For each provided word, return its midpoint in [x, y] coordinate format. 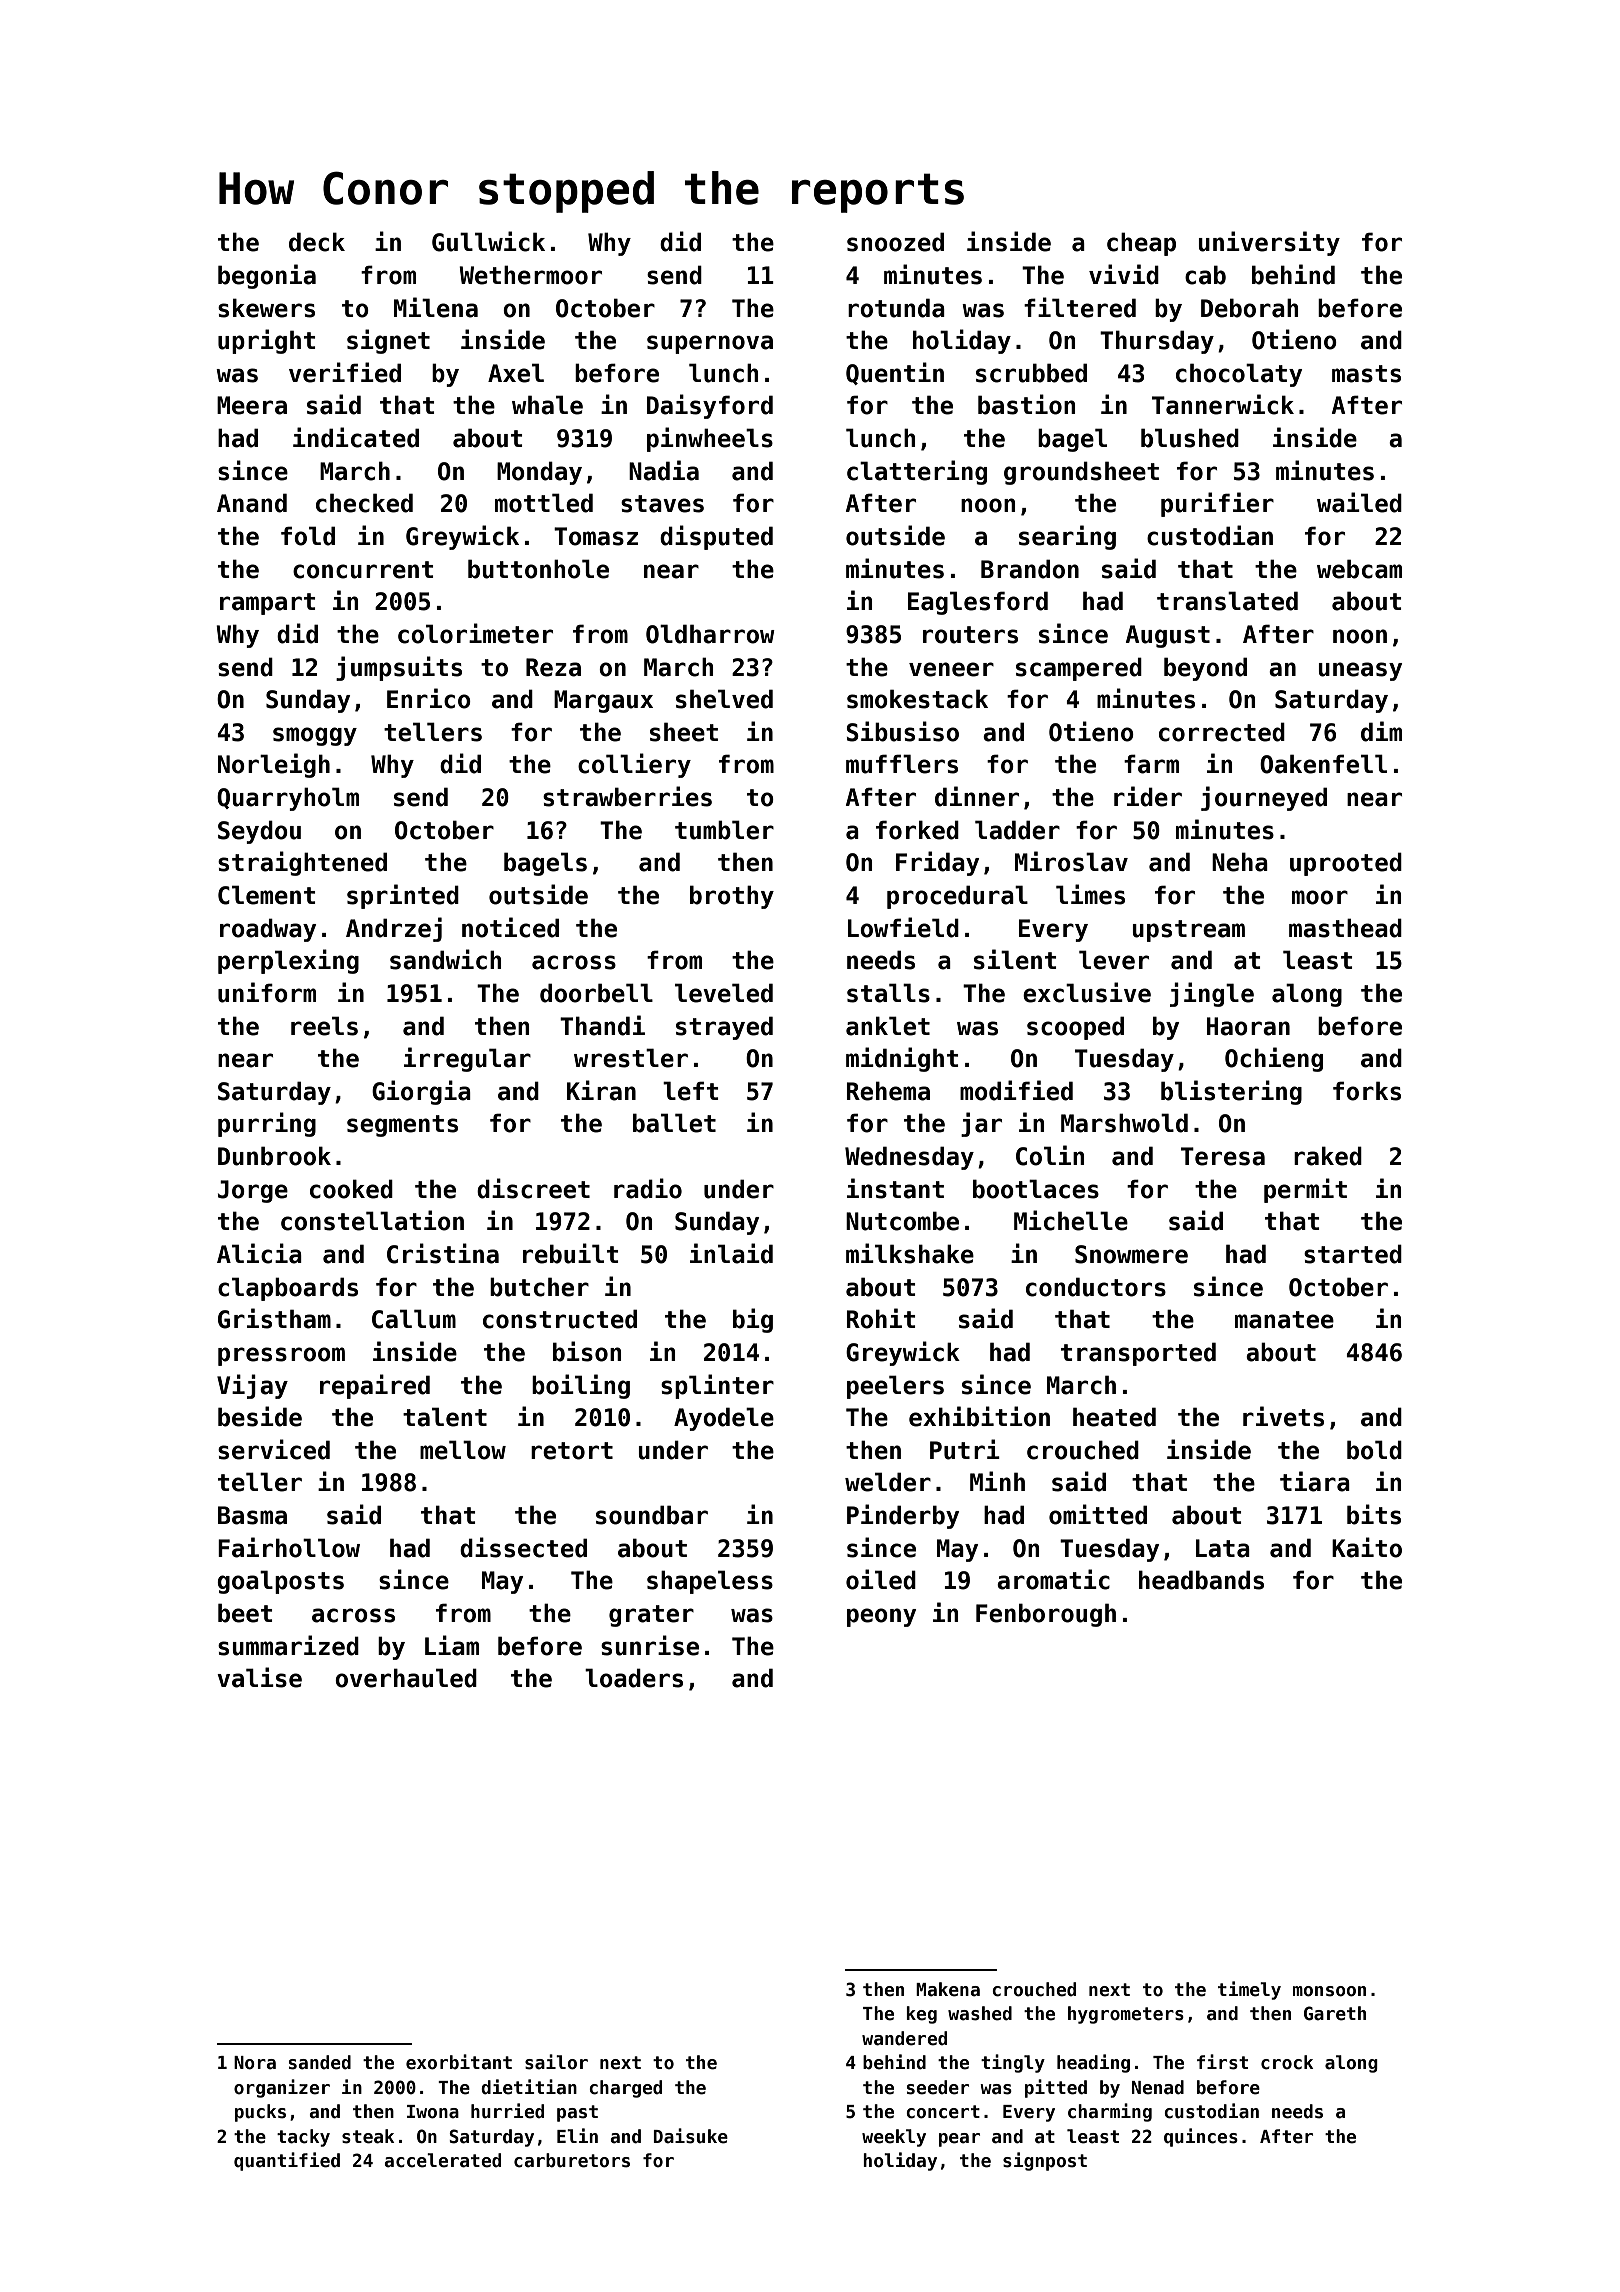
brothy [732, 897]
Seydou [259, 832]
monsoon [1329, 1991]
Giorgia [421, 1092]
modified [1016, 1090]
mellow [463, 1450]
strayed [724, 1028]
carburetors [572, 2160]
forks [1367, 1091]
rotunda [896, 308]
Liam [452, 1645]
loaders [634, 1678]
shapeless [710, 1582]
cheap [1141, 244]
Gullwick [488, 241]
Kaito [1367, 1547]
